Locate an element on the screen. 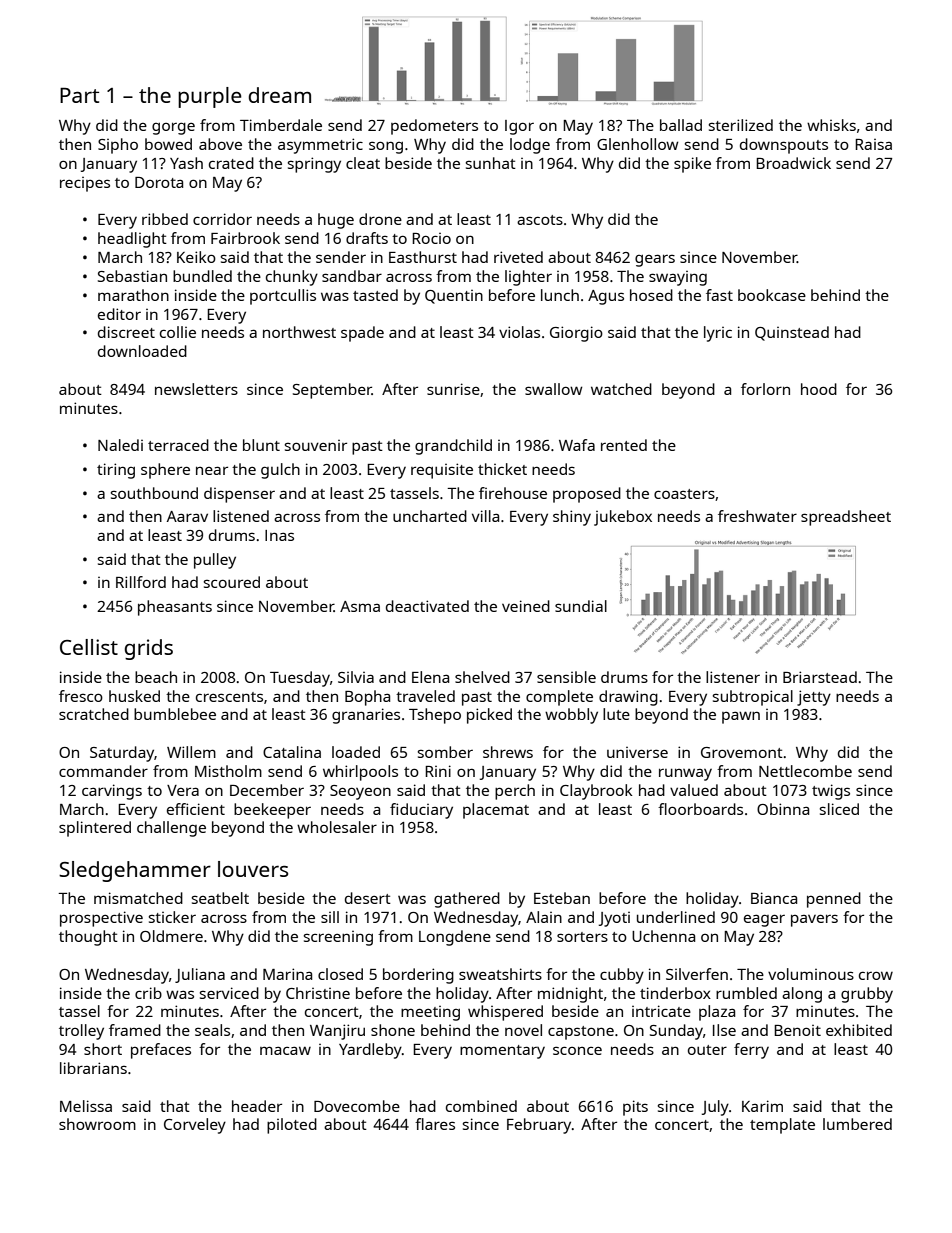 This screenshot has width=952, height=1233. Igor is located at coordinates (519, 127).
